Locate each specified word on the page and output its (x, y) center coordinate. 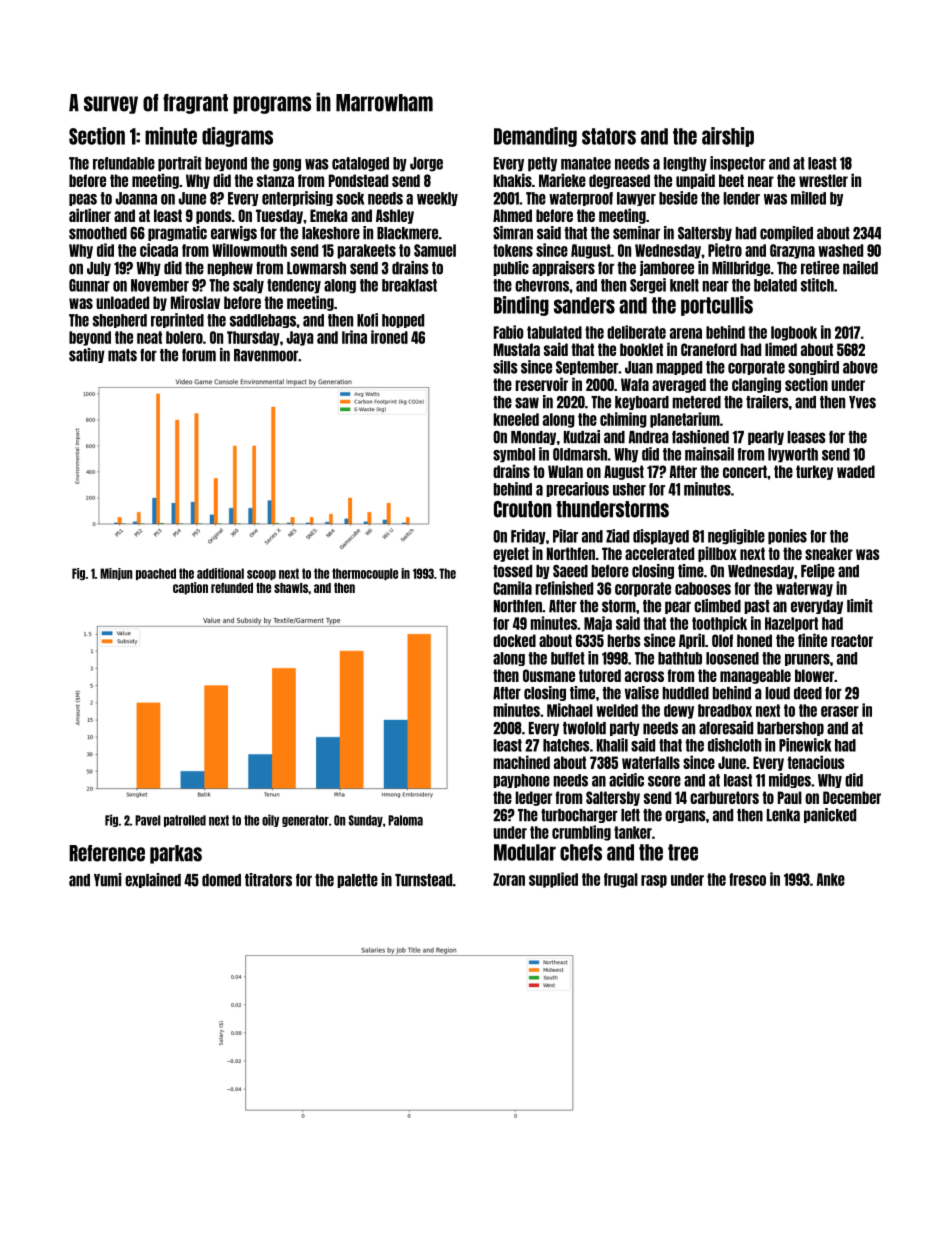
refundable (124, 163)
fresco (747, 879)
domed (221, 880)
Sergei (648, 286)
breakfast (409, 285)
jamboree (667, 268)
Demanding (535, 137)
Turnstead (424, 880)
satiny (87, 355)
